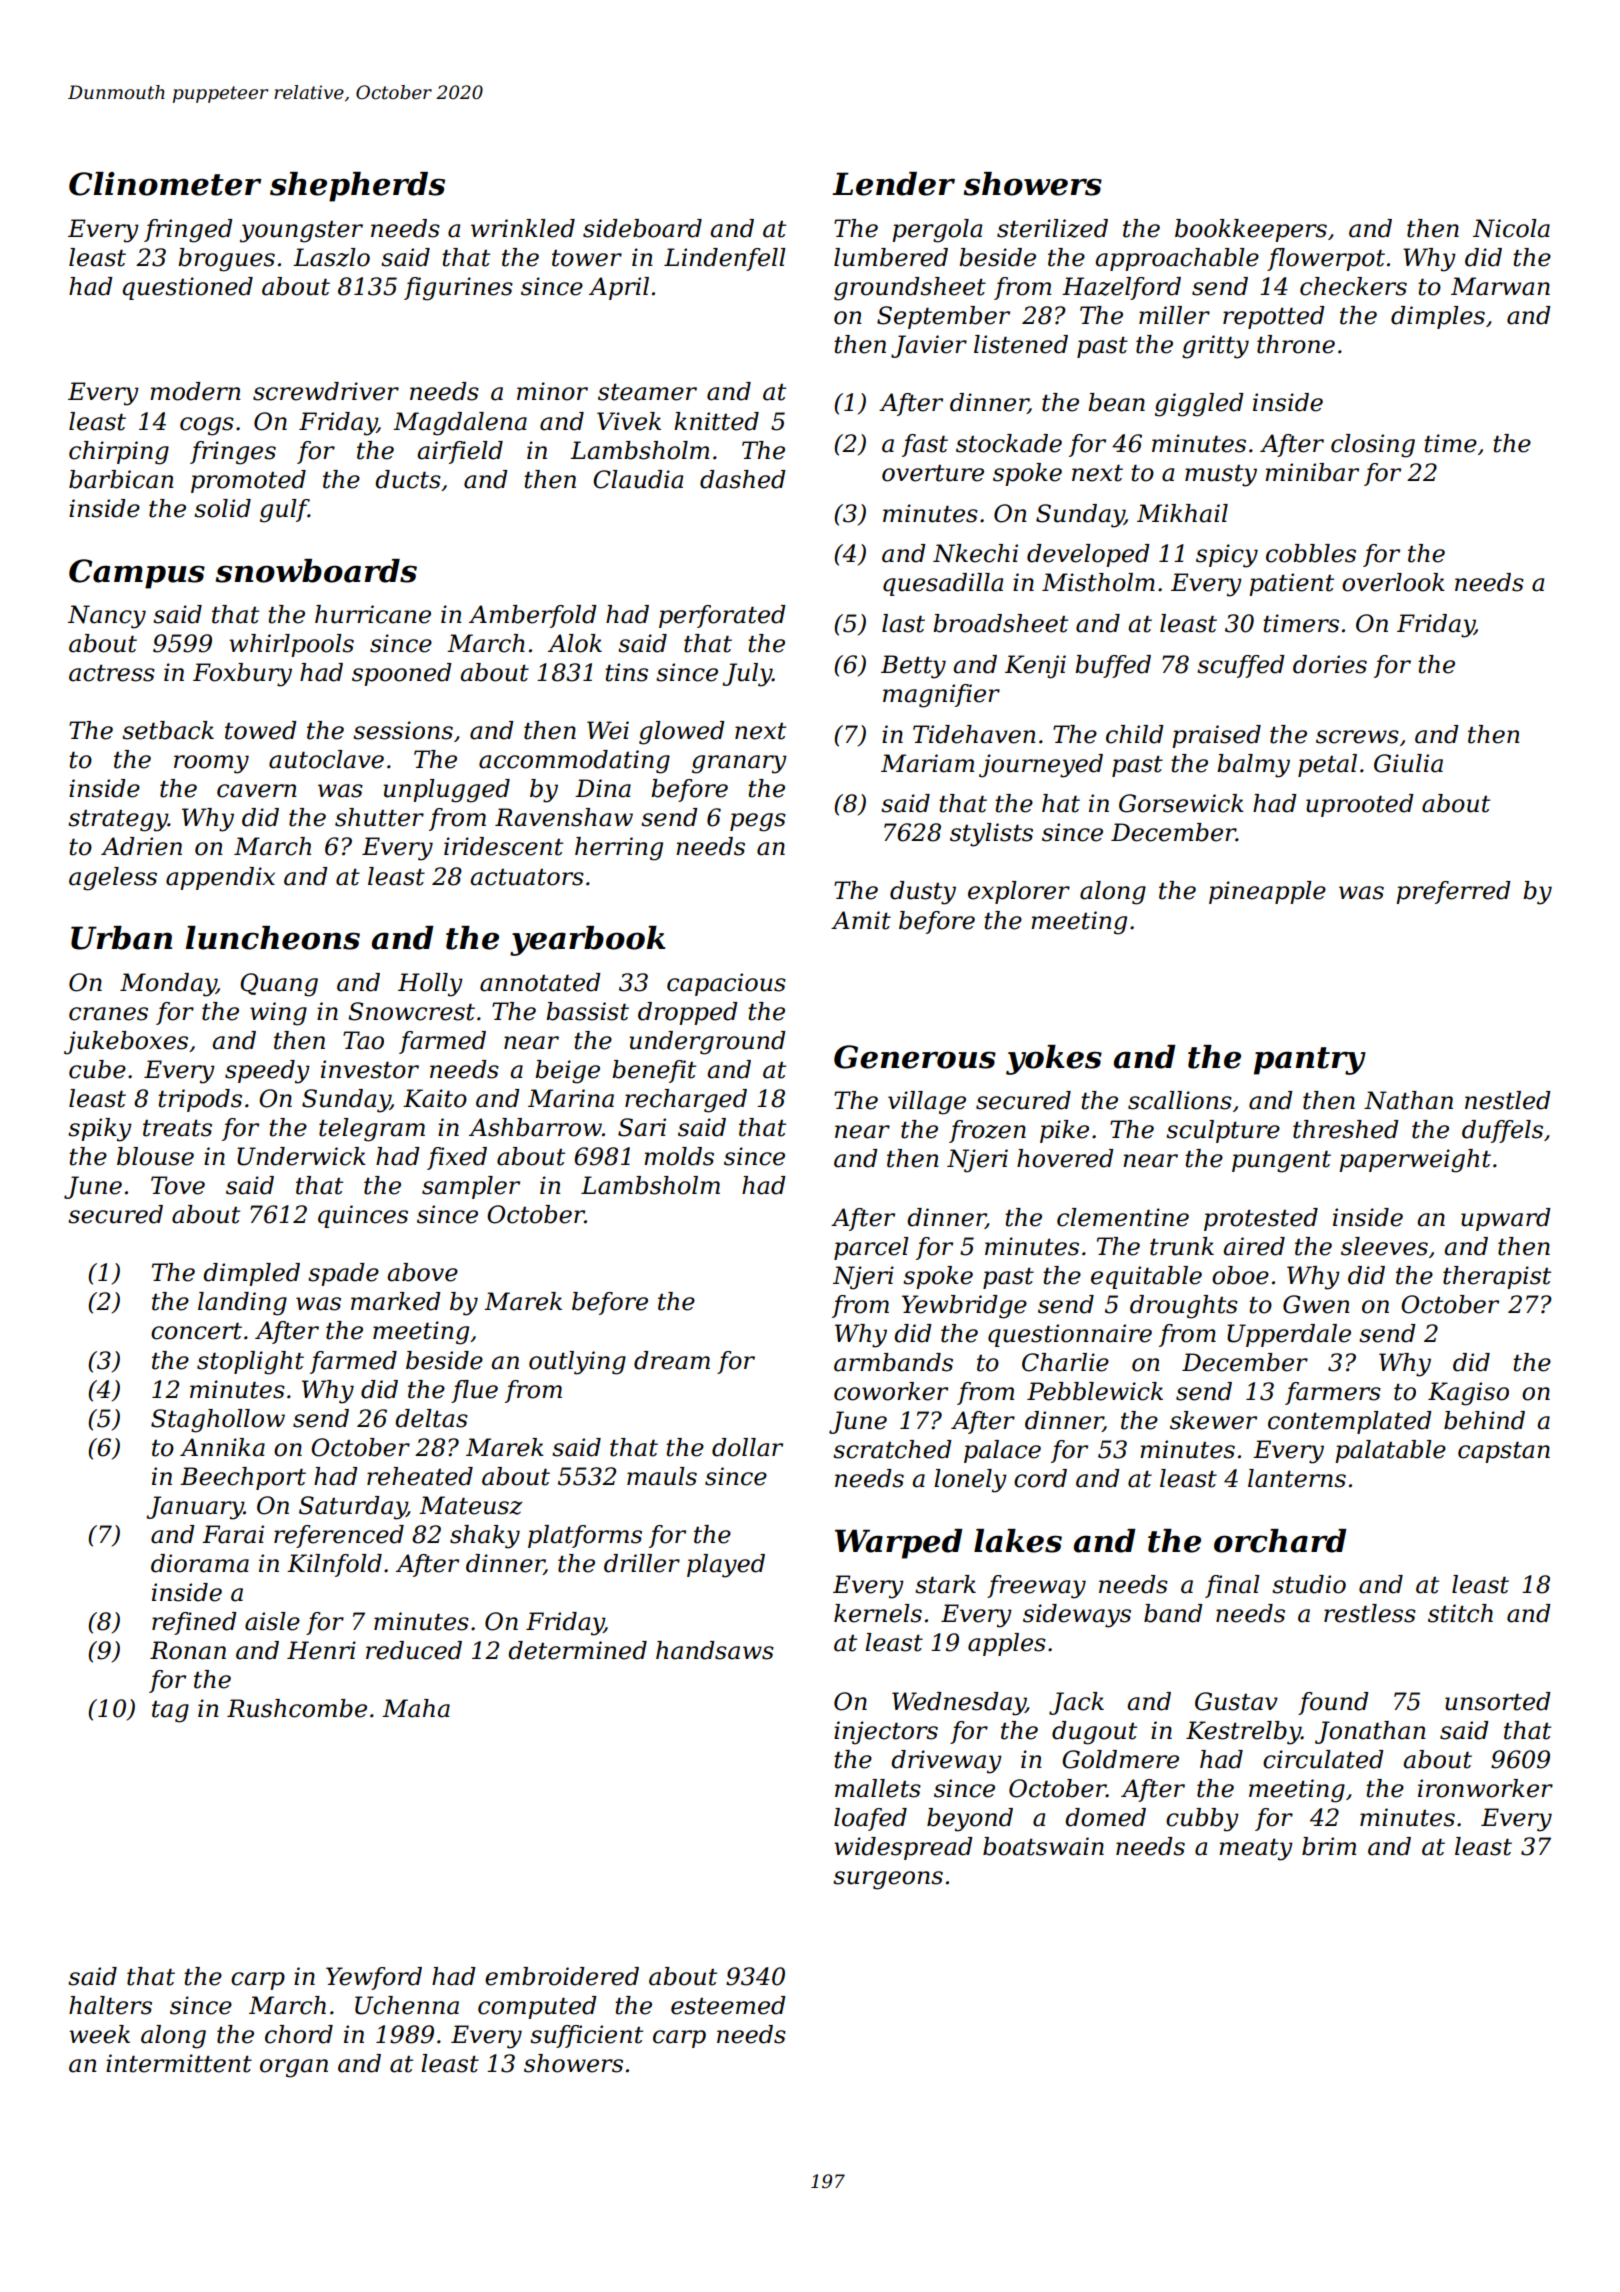 This image has height=2292, width=1620. Describe the element at coordinates (927, 763) in the image. I see `Mariam` at that location.
